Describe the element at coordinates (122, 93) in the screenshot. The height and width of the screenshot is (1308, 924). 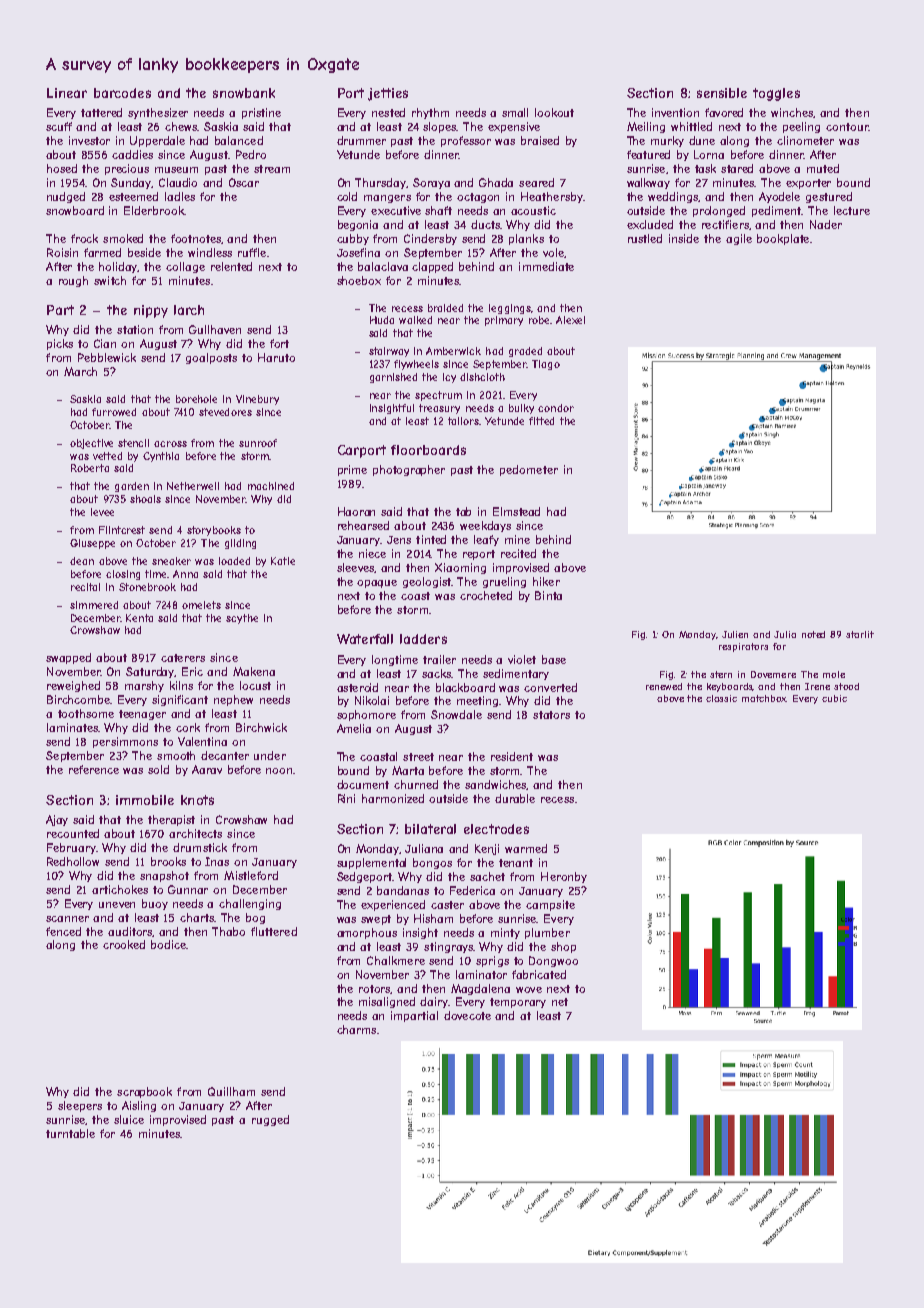
I see `barcodes` at that location.
